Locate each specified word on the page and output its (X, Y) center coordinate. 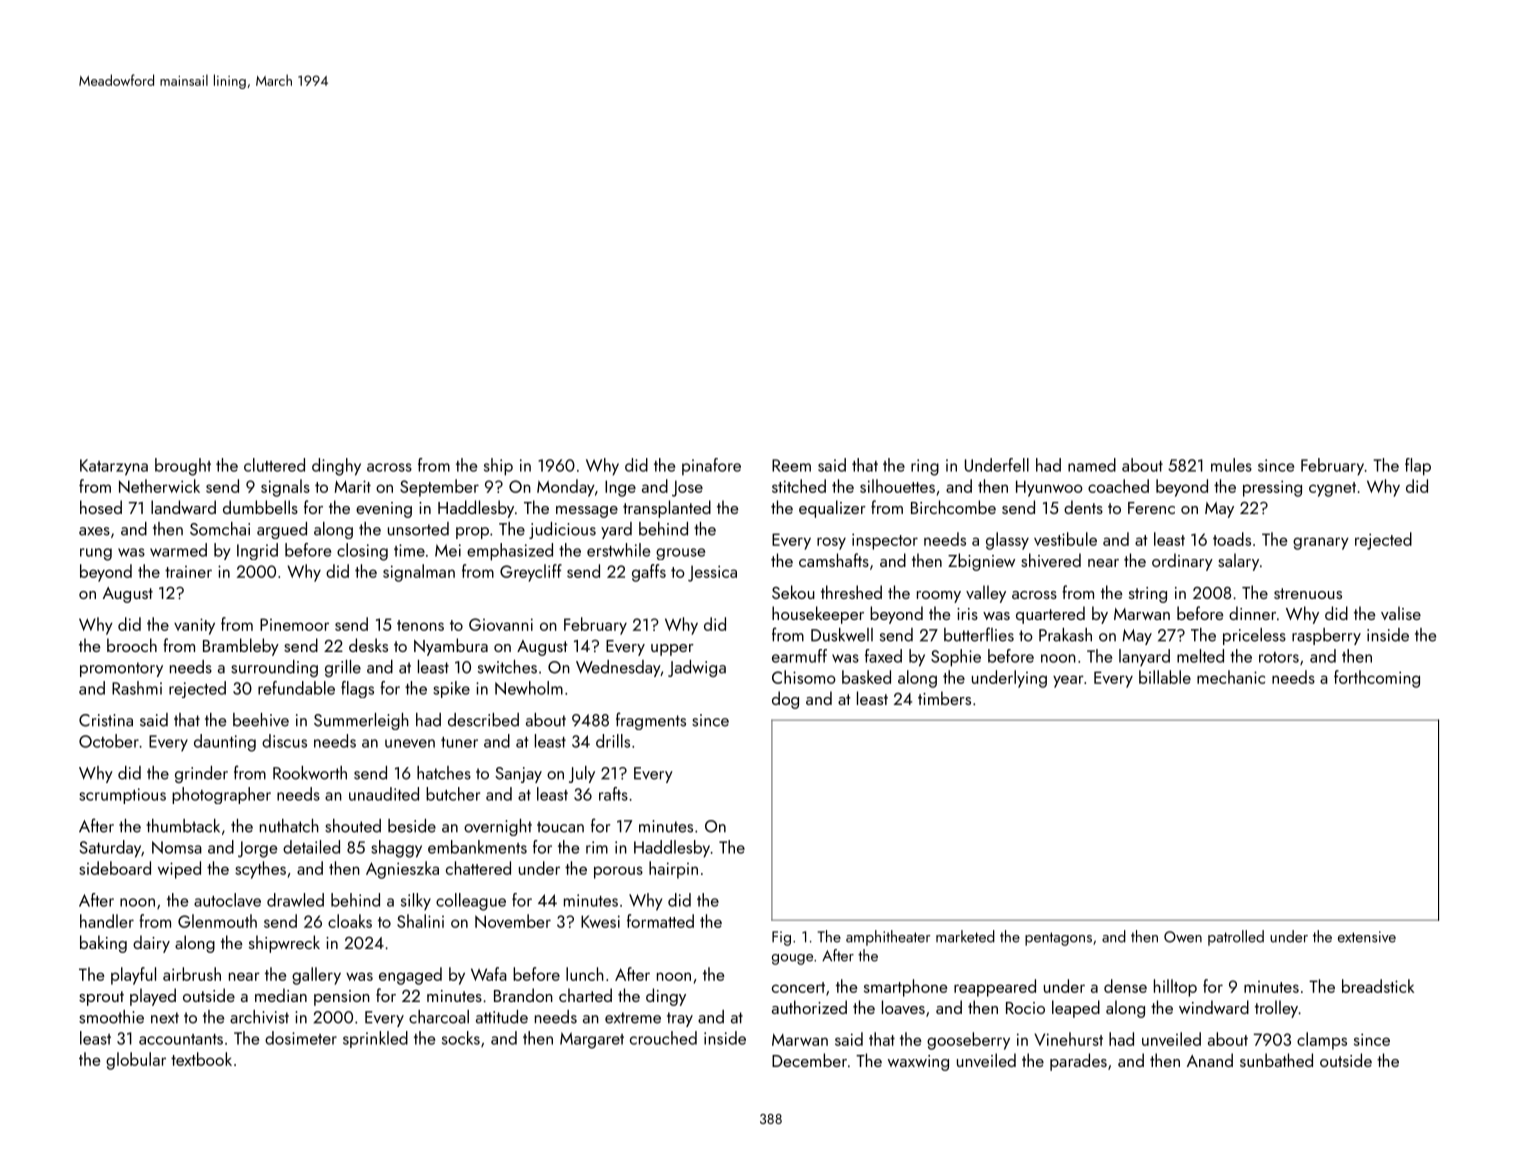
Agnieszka (402, 870)
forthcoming (1377, 679)
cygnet (1332, 489)
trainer (188, 572)
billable (1165, 677)
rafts (613, 794)
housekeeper (818, 615)
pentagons (1058, 939)
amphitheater (888, 938)
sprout (101, 998)
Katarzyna (114, 467)
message (587, 512)
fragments (651, 721)
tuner (459, 742)
